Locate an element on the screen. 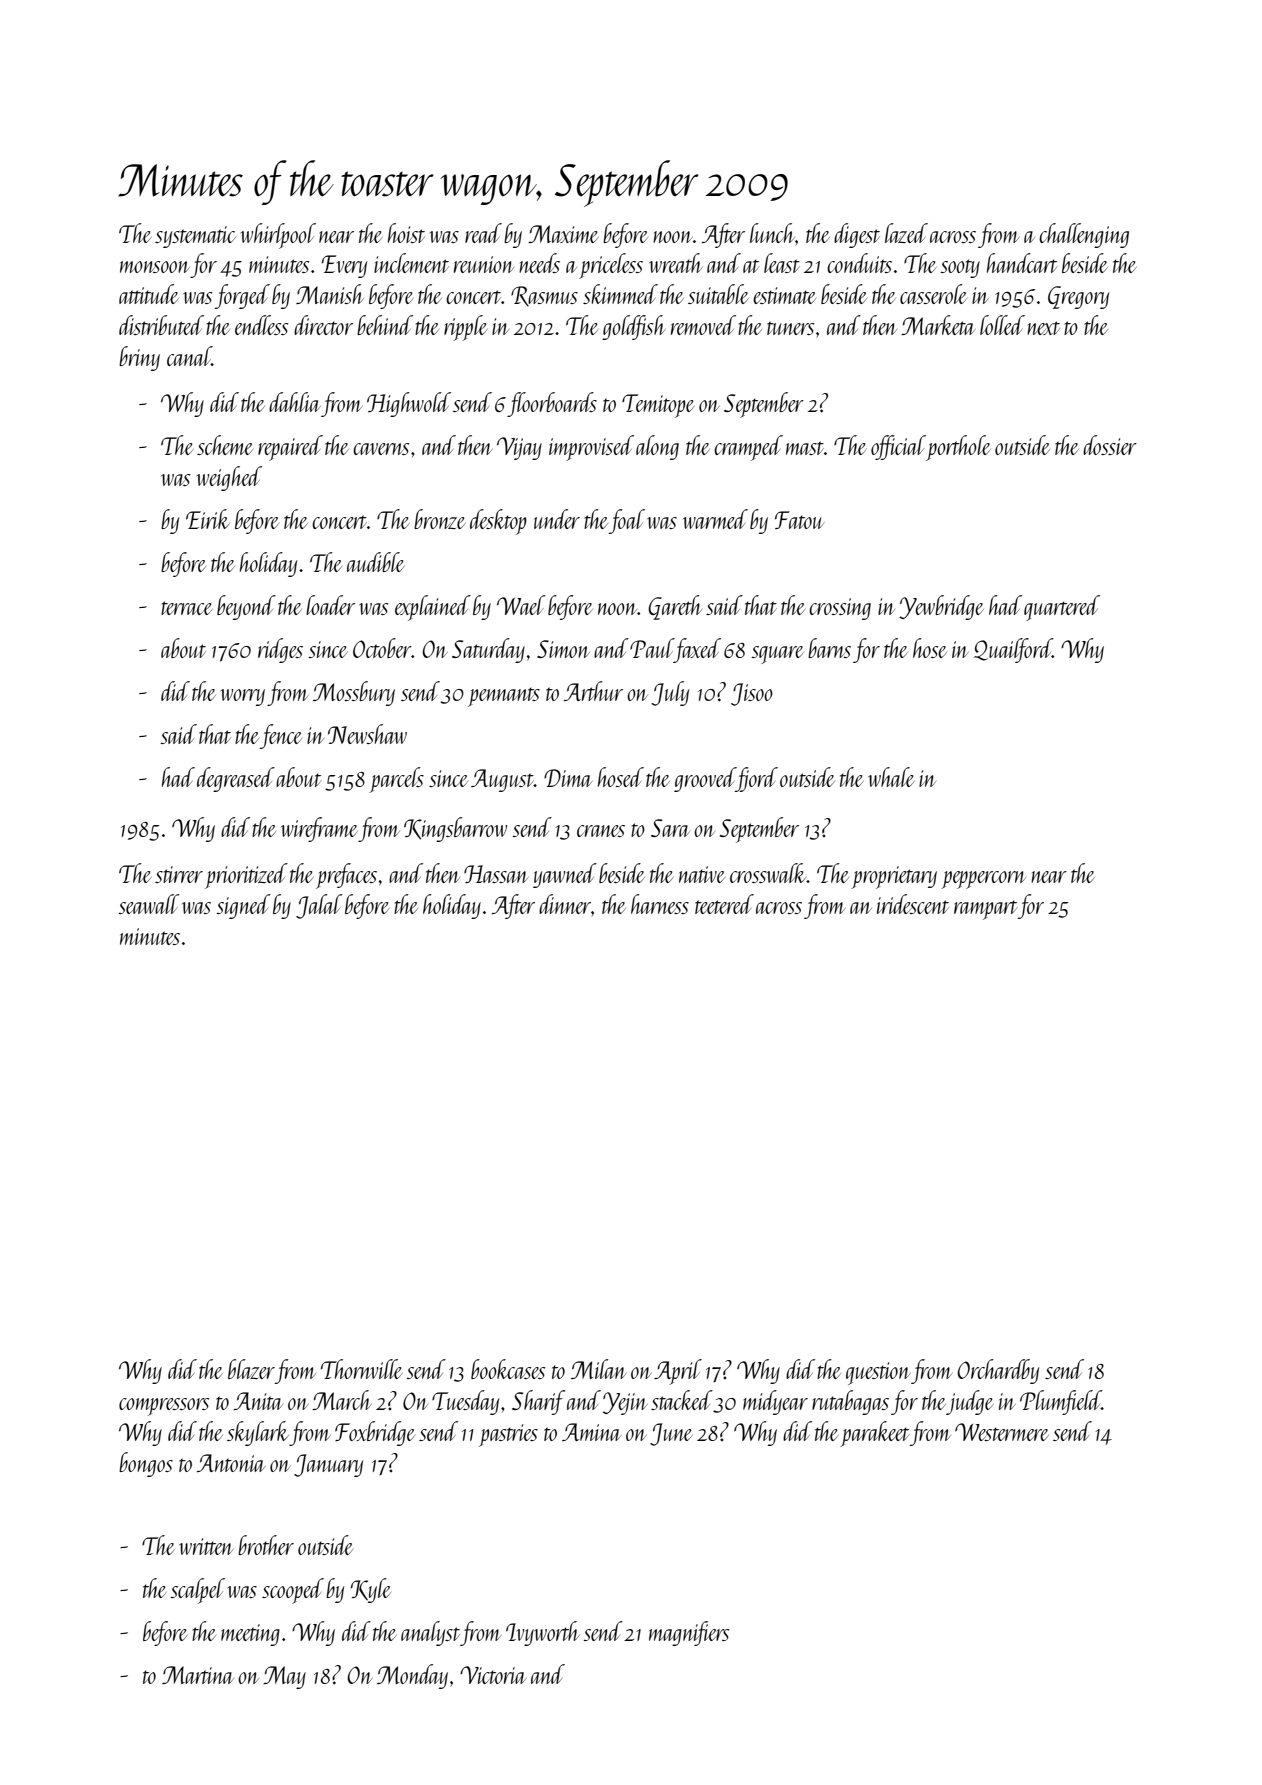 The image size is (1262, 1785). bronze is located at coordinates (439, 519).
